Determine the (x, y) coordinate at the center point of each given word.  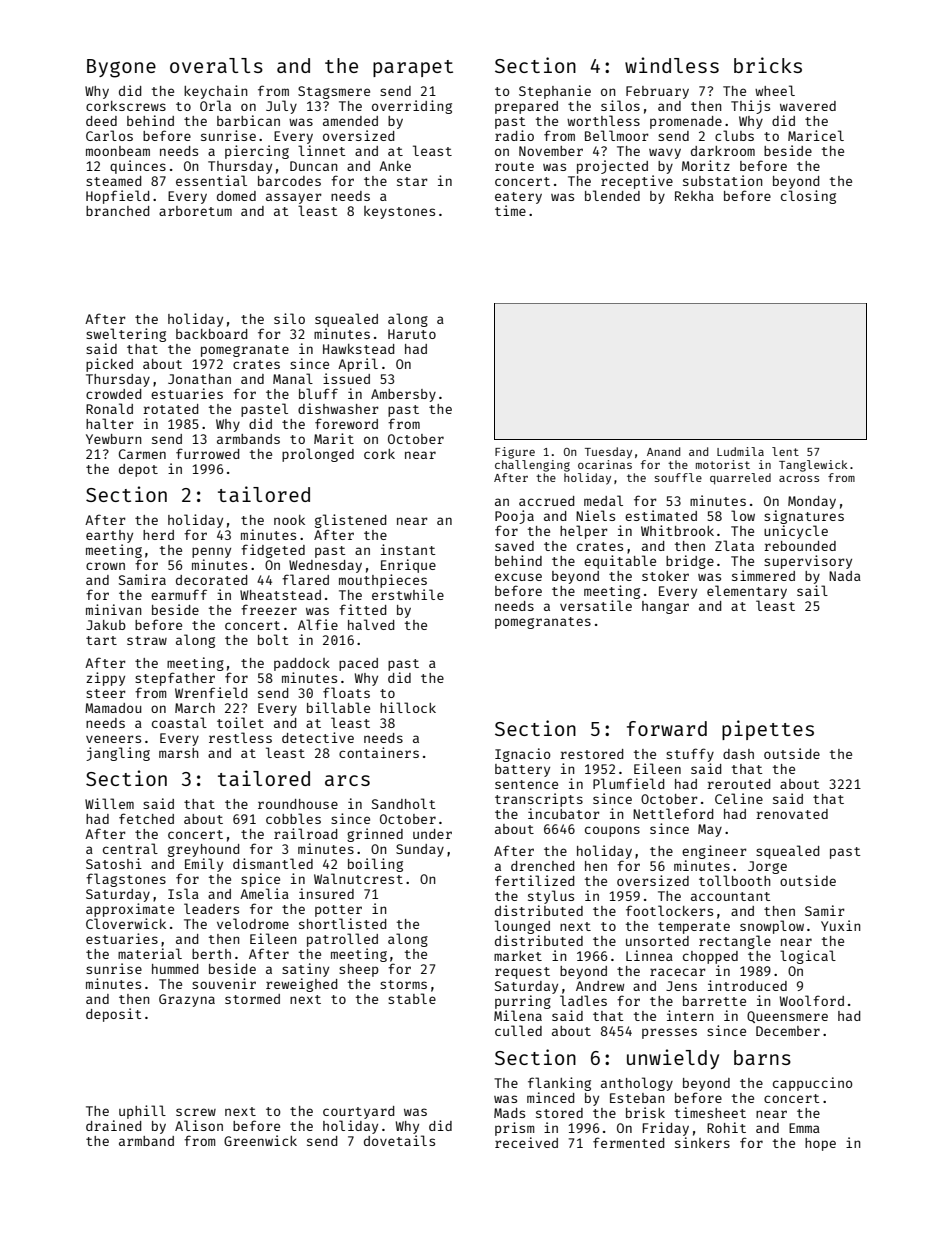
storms (403, 984)
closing (808, 197)
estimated (661, 515)
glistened (350, 521)
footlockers (669, 910)
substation (722, 180)
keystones (399, 212)
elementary (747, 592)
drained (113, 1125)
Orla (215, 105)
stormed (252, 999)
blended (612, 195)
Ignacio (523, 755)
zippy (105, 679)
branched (117, 211)
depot (138, 470)
